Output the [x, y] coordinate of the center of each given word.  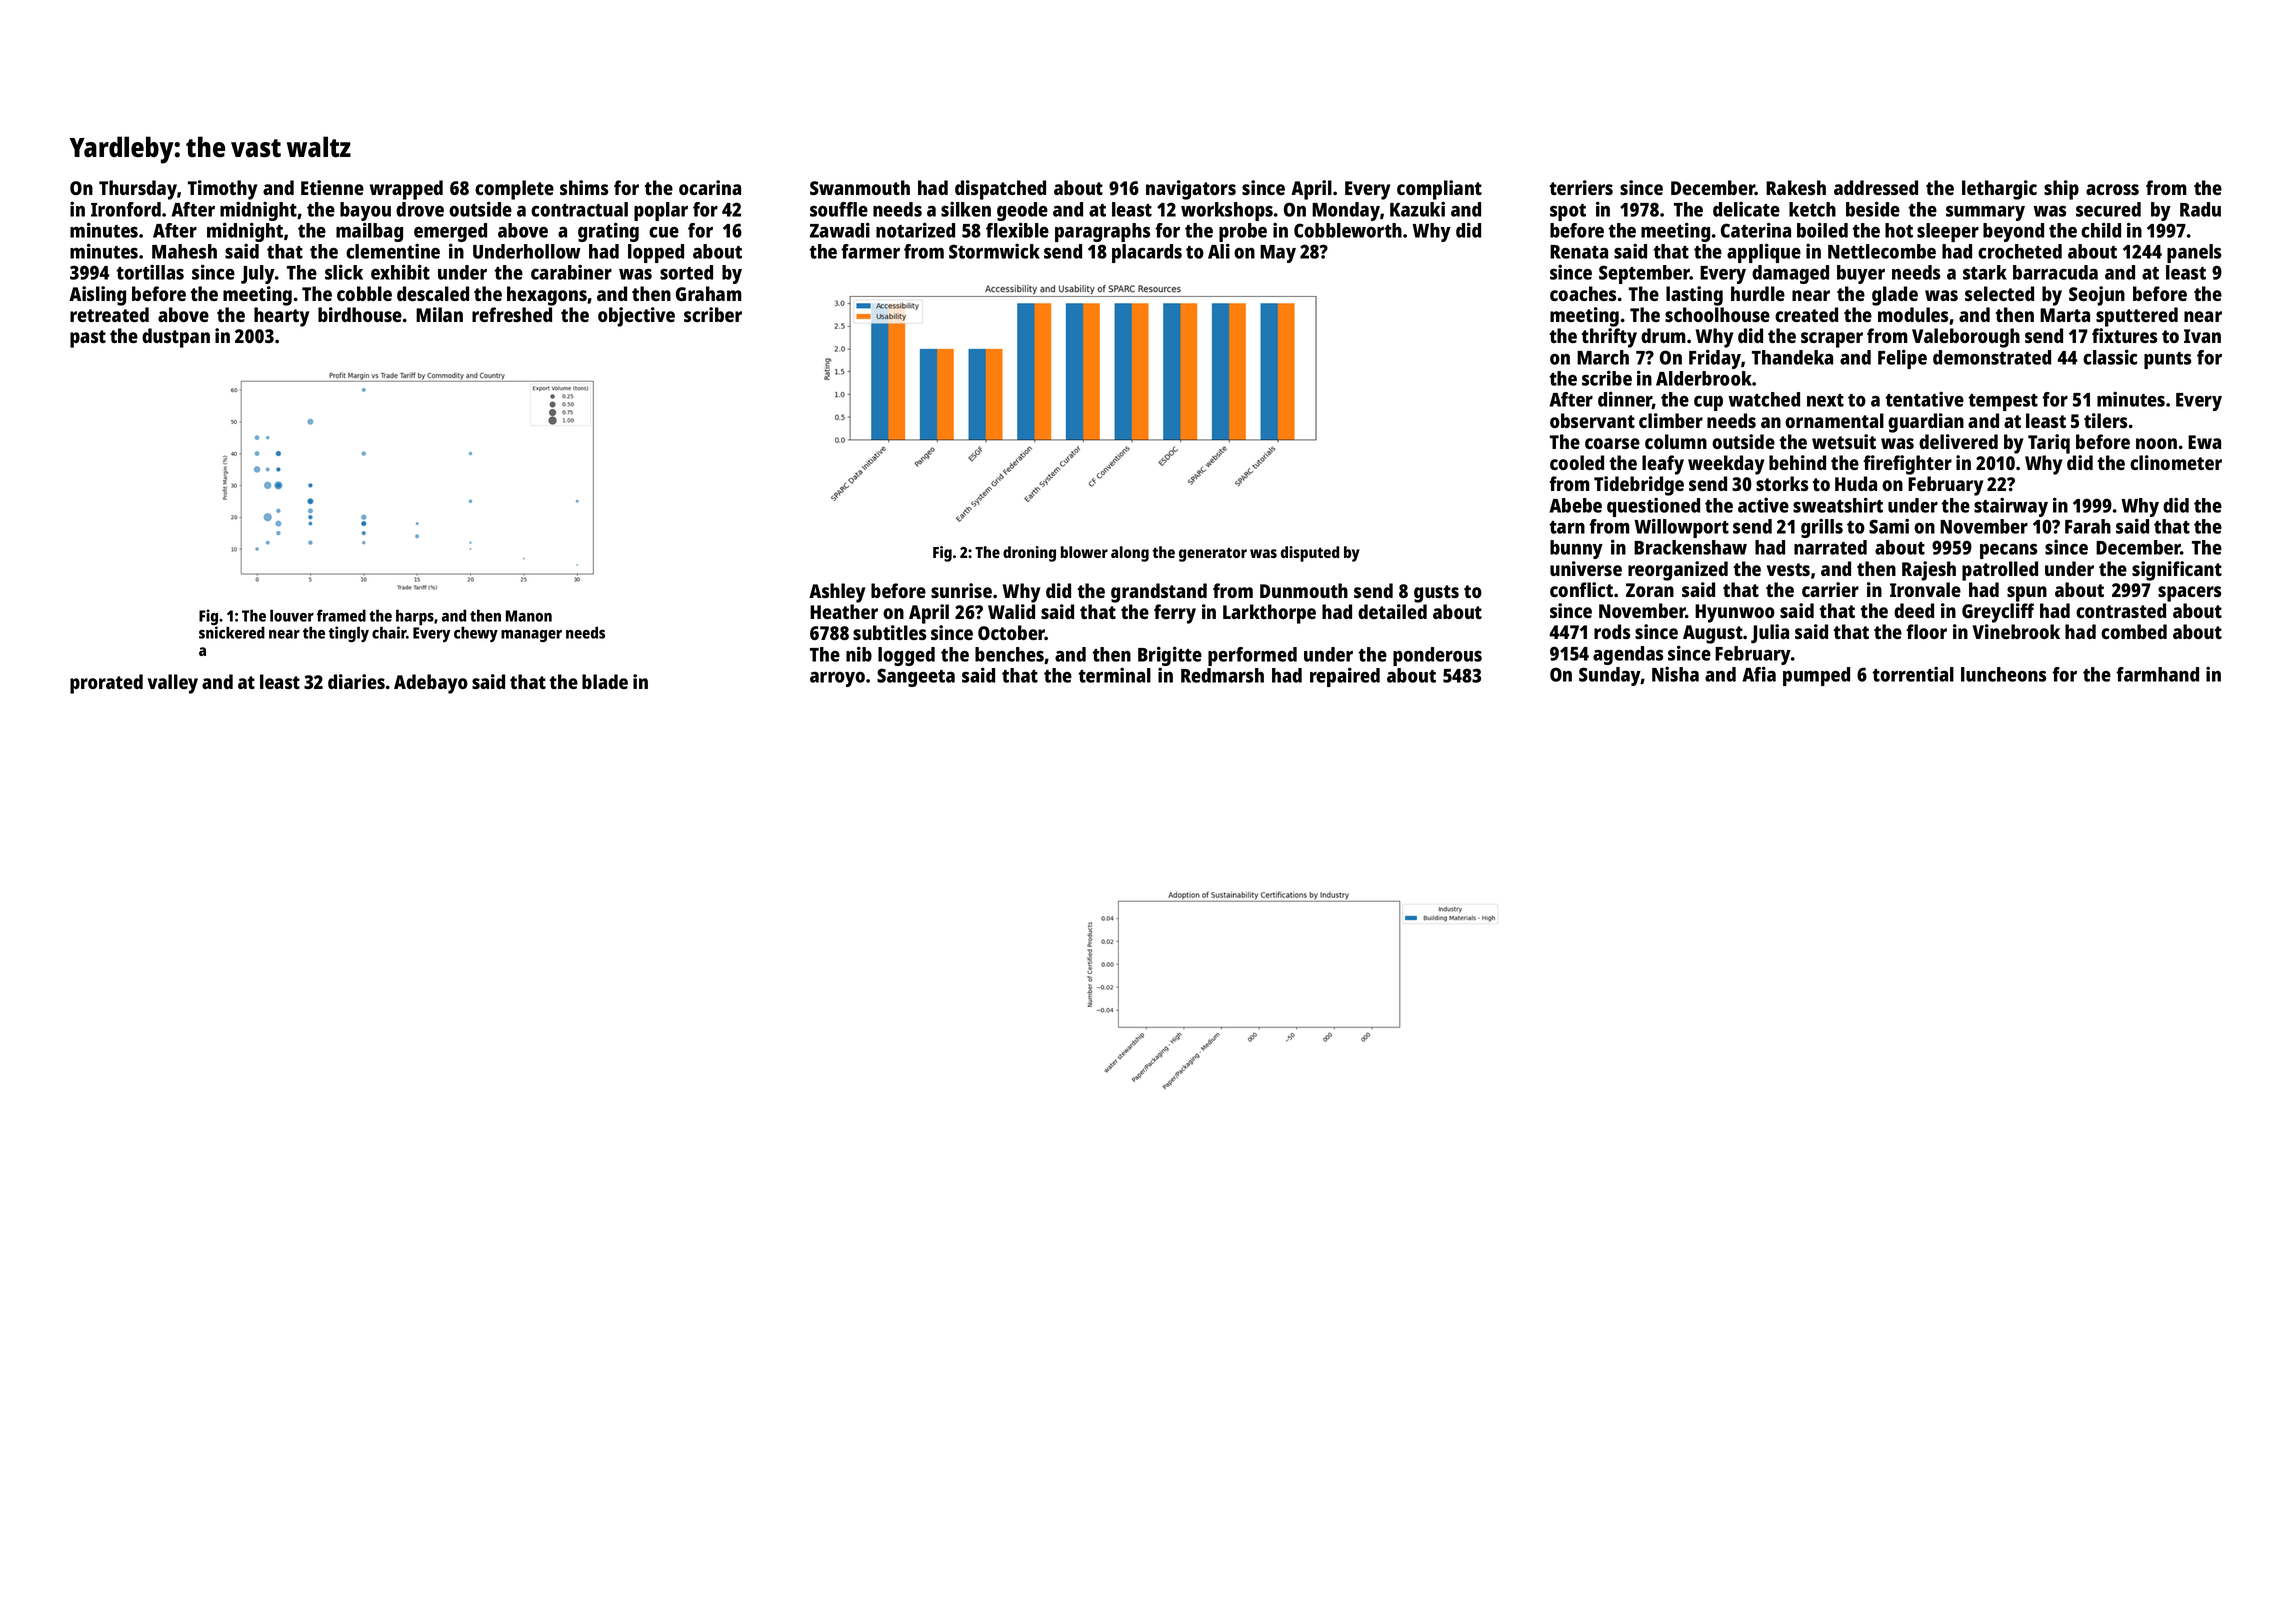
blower [1084, 552]
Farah [2088, 526]
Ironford [126, 209]
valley [173, 684]
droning [1029, 554]
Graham [709, 293]
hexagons [547, 296]
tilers [2105, 420]
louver [292, 615]
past [88, 339]
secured [2108, 209]
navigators [1191, 190]
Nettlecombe [1882, 251]
